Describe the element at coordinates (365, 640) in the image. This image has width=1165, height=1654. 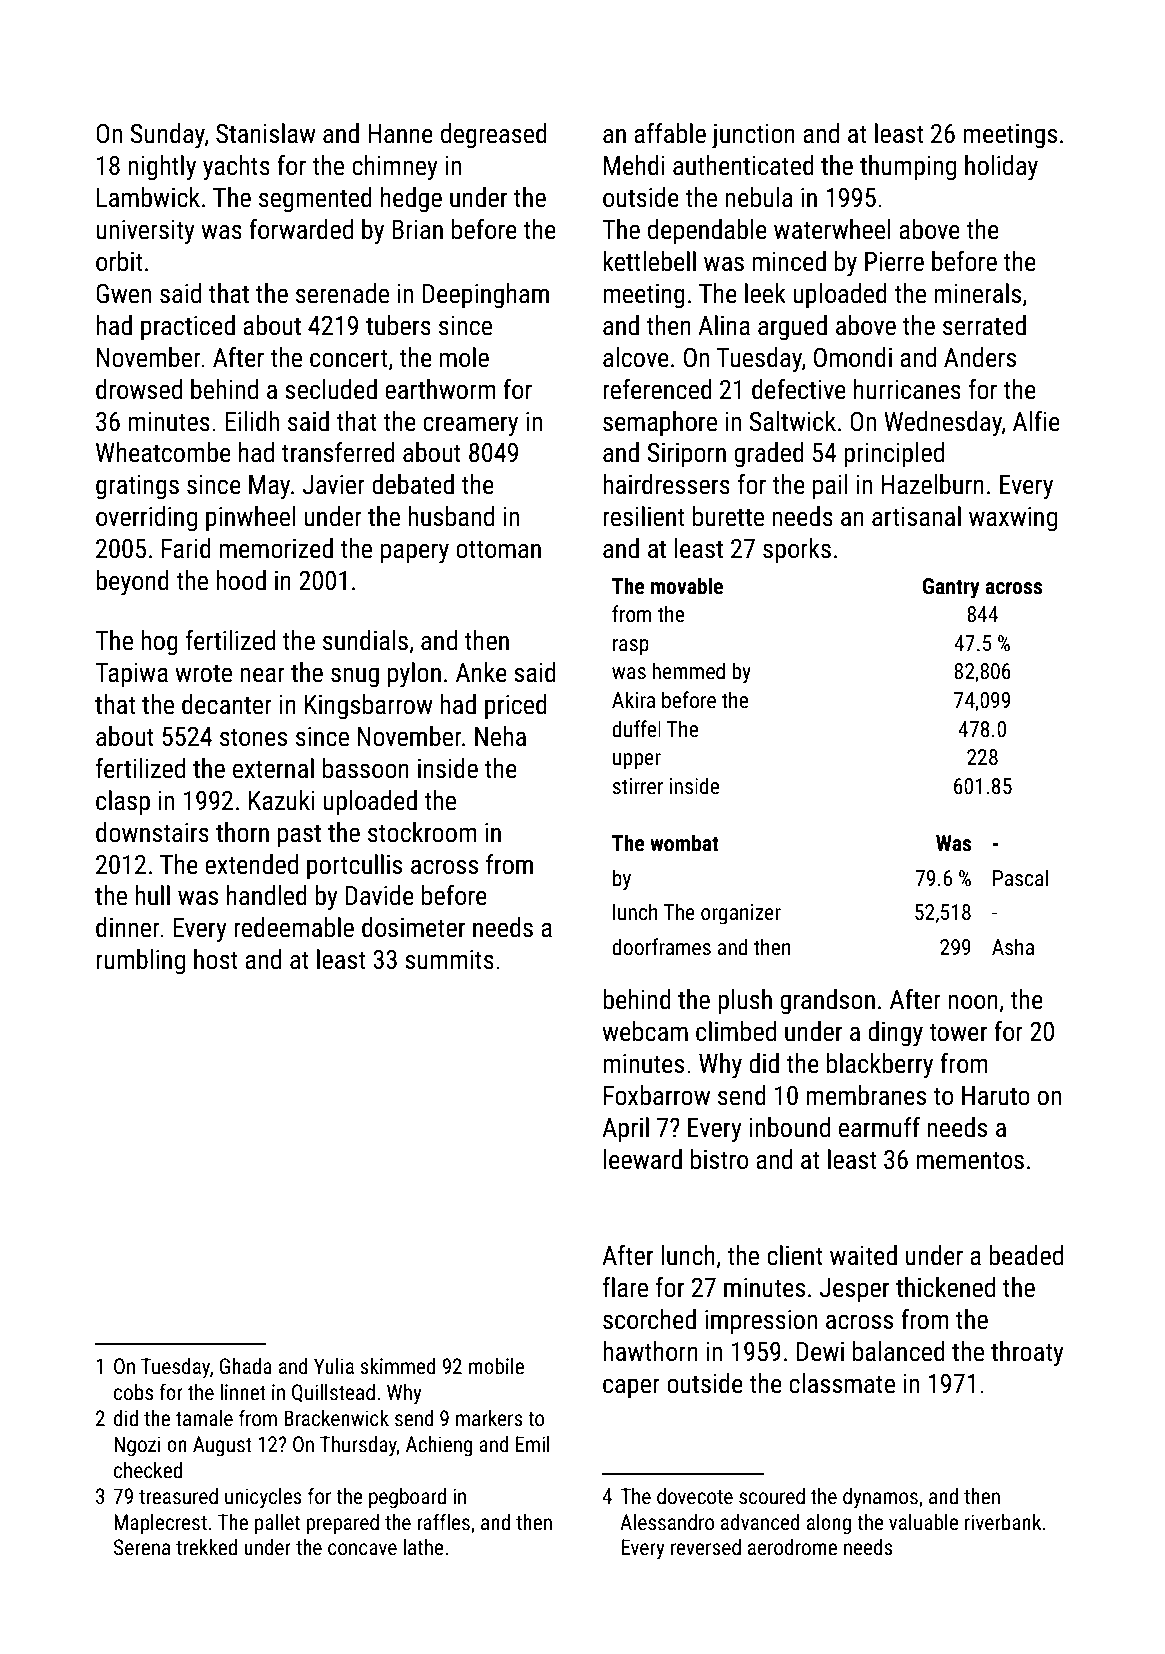
I see `sundials` at that location.
